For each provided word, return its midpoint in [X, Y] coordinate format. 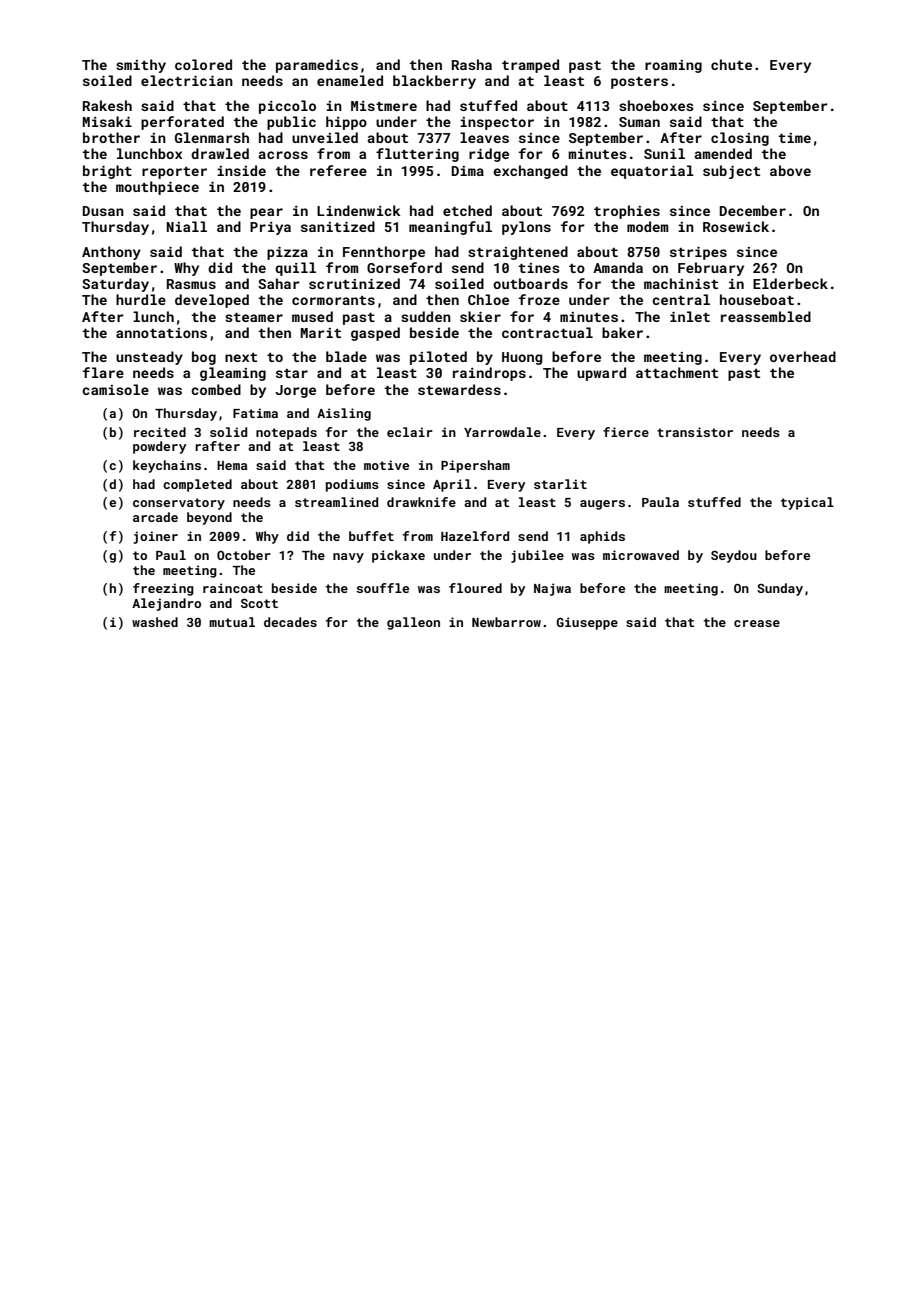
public [291, 123]
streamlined [336, 502]
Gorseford [404, 267]
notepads [286, 433]
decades [290, 622]
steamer [254, 317]
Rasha [472, 64]
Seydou [734, 556]
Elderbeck [790, 283]
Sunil [664, 153]
